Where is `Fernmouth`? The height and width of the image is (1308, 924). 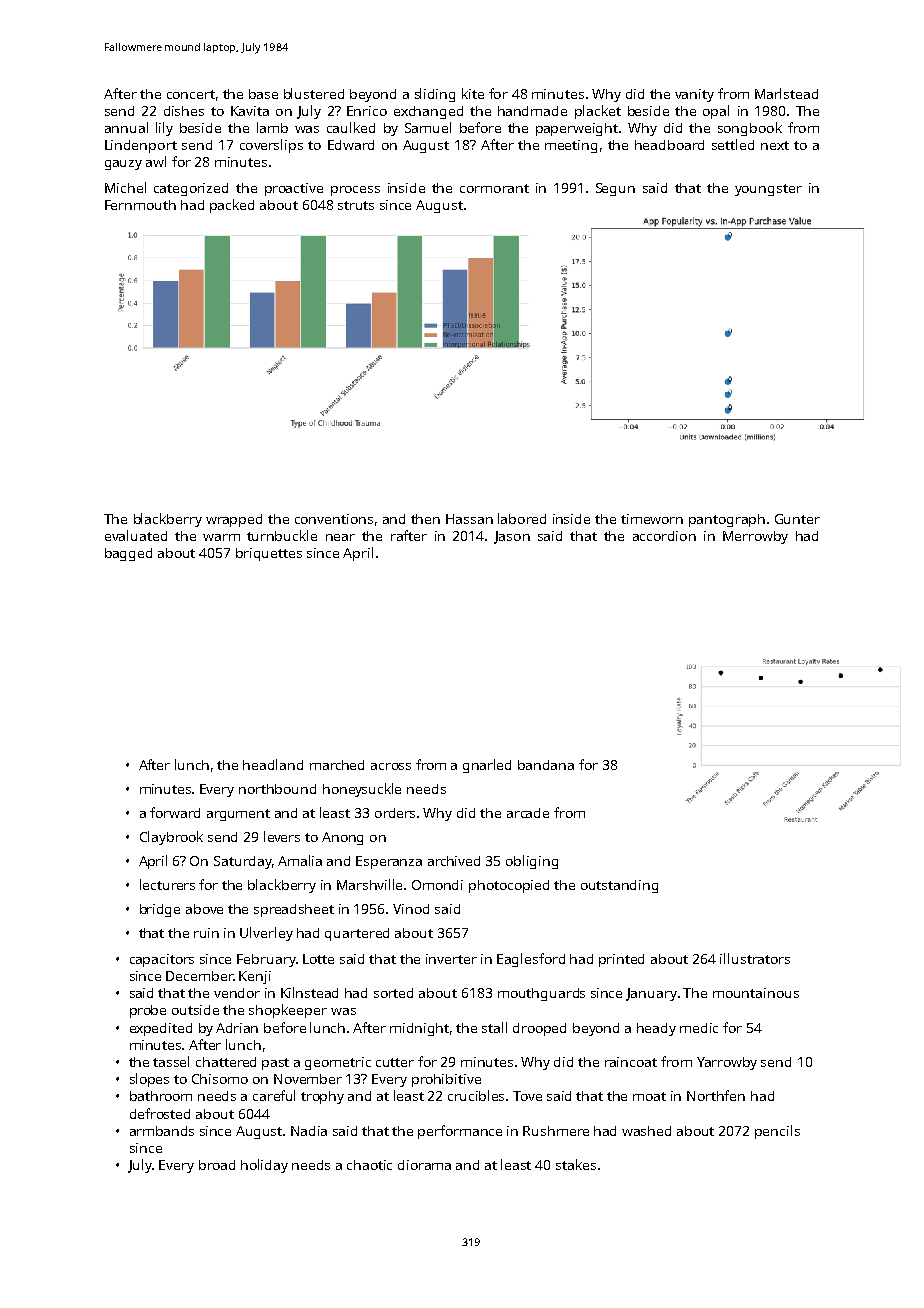 Fernmouth is located at coordinates (140, 205).
